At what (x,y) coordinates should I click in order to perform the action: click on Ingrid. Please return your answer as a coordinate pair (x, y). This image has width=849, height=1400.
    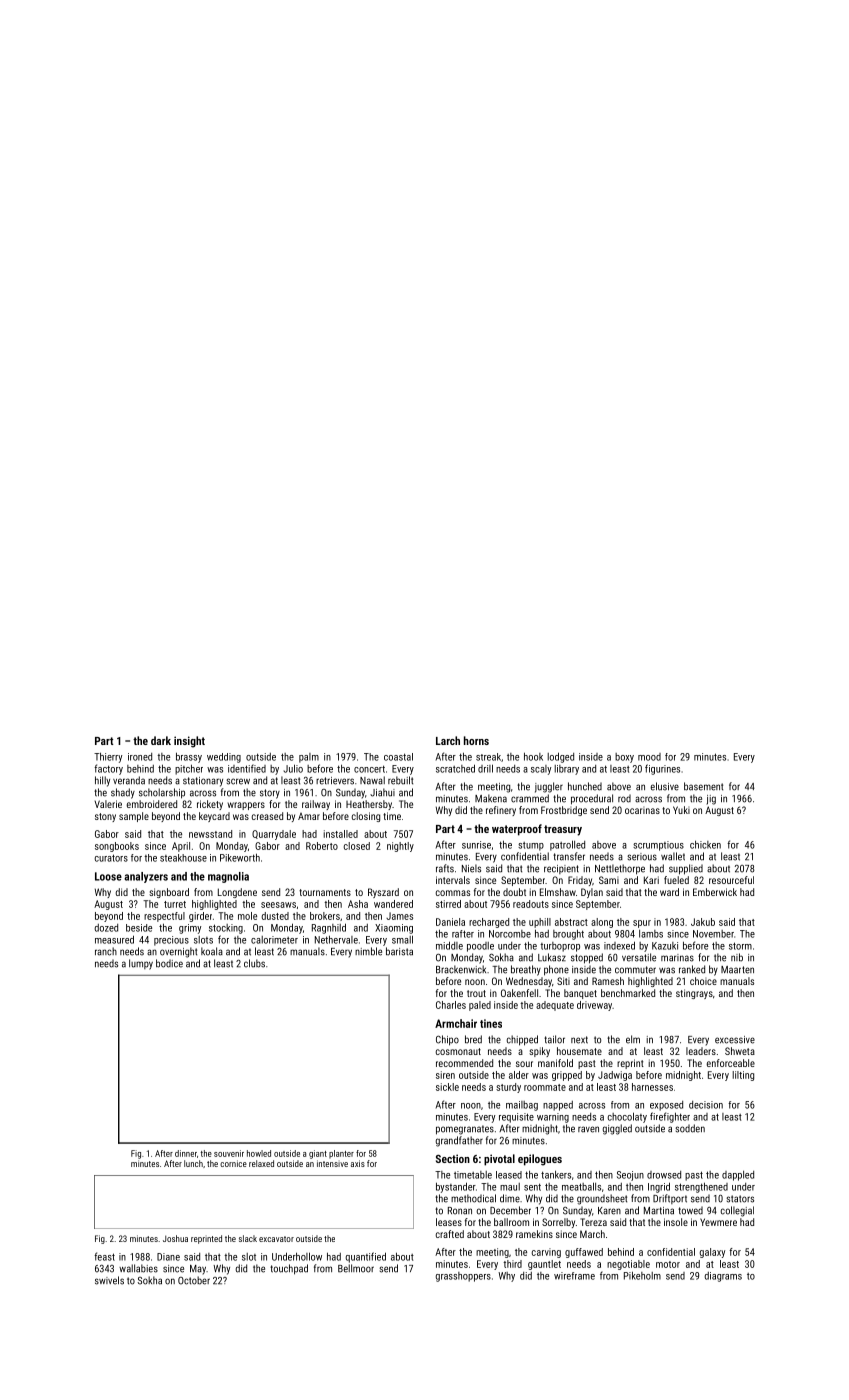
    Looking at the image, I should click on (659, 1187).
